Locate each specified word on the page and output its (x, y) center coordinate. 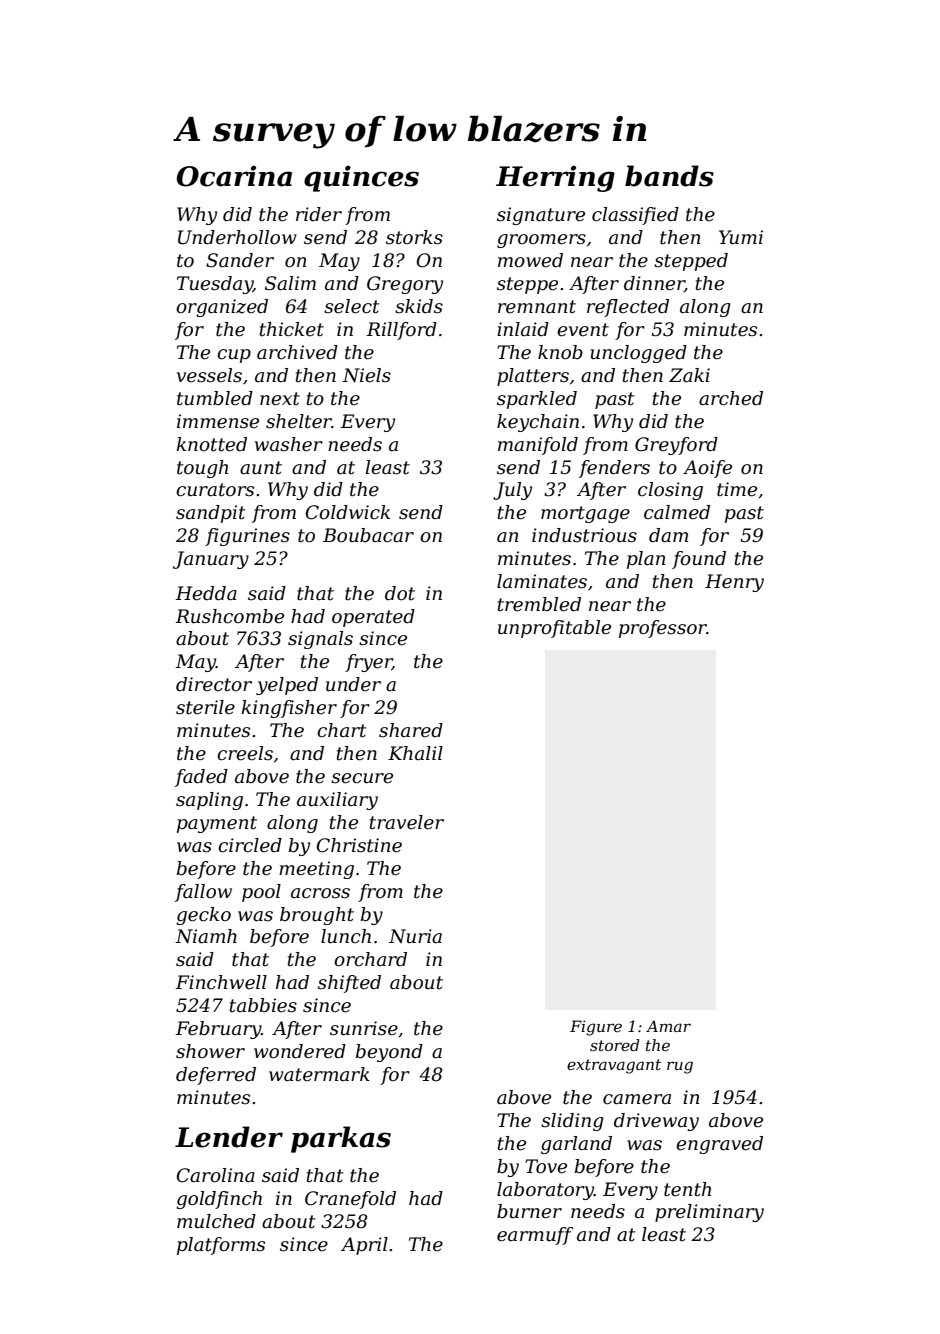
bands (669, 176)
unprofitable (554, 629)
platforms (221, 1246)
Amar (668, 1026)
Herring (555, 178)
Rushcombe (229, 616)
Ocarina (234, 176)
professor (663, 629)
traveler (407, 822)
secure (362, 778)
